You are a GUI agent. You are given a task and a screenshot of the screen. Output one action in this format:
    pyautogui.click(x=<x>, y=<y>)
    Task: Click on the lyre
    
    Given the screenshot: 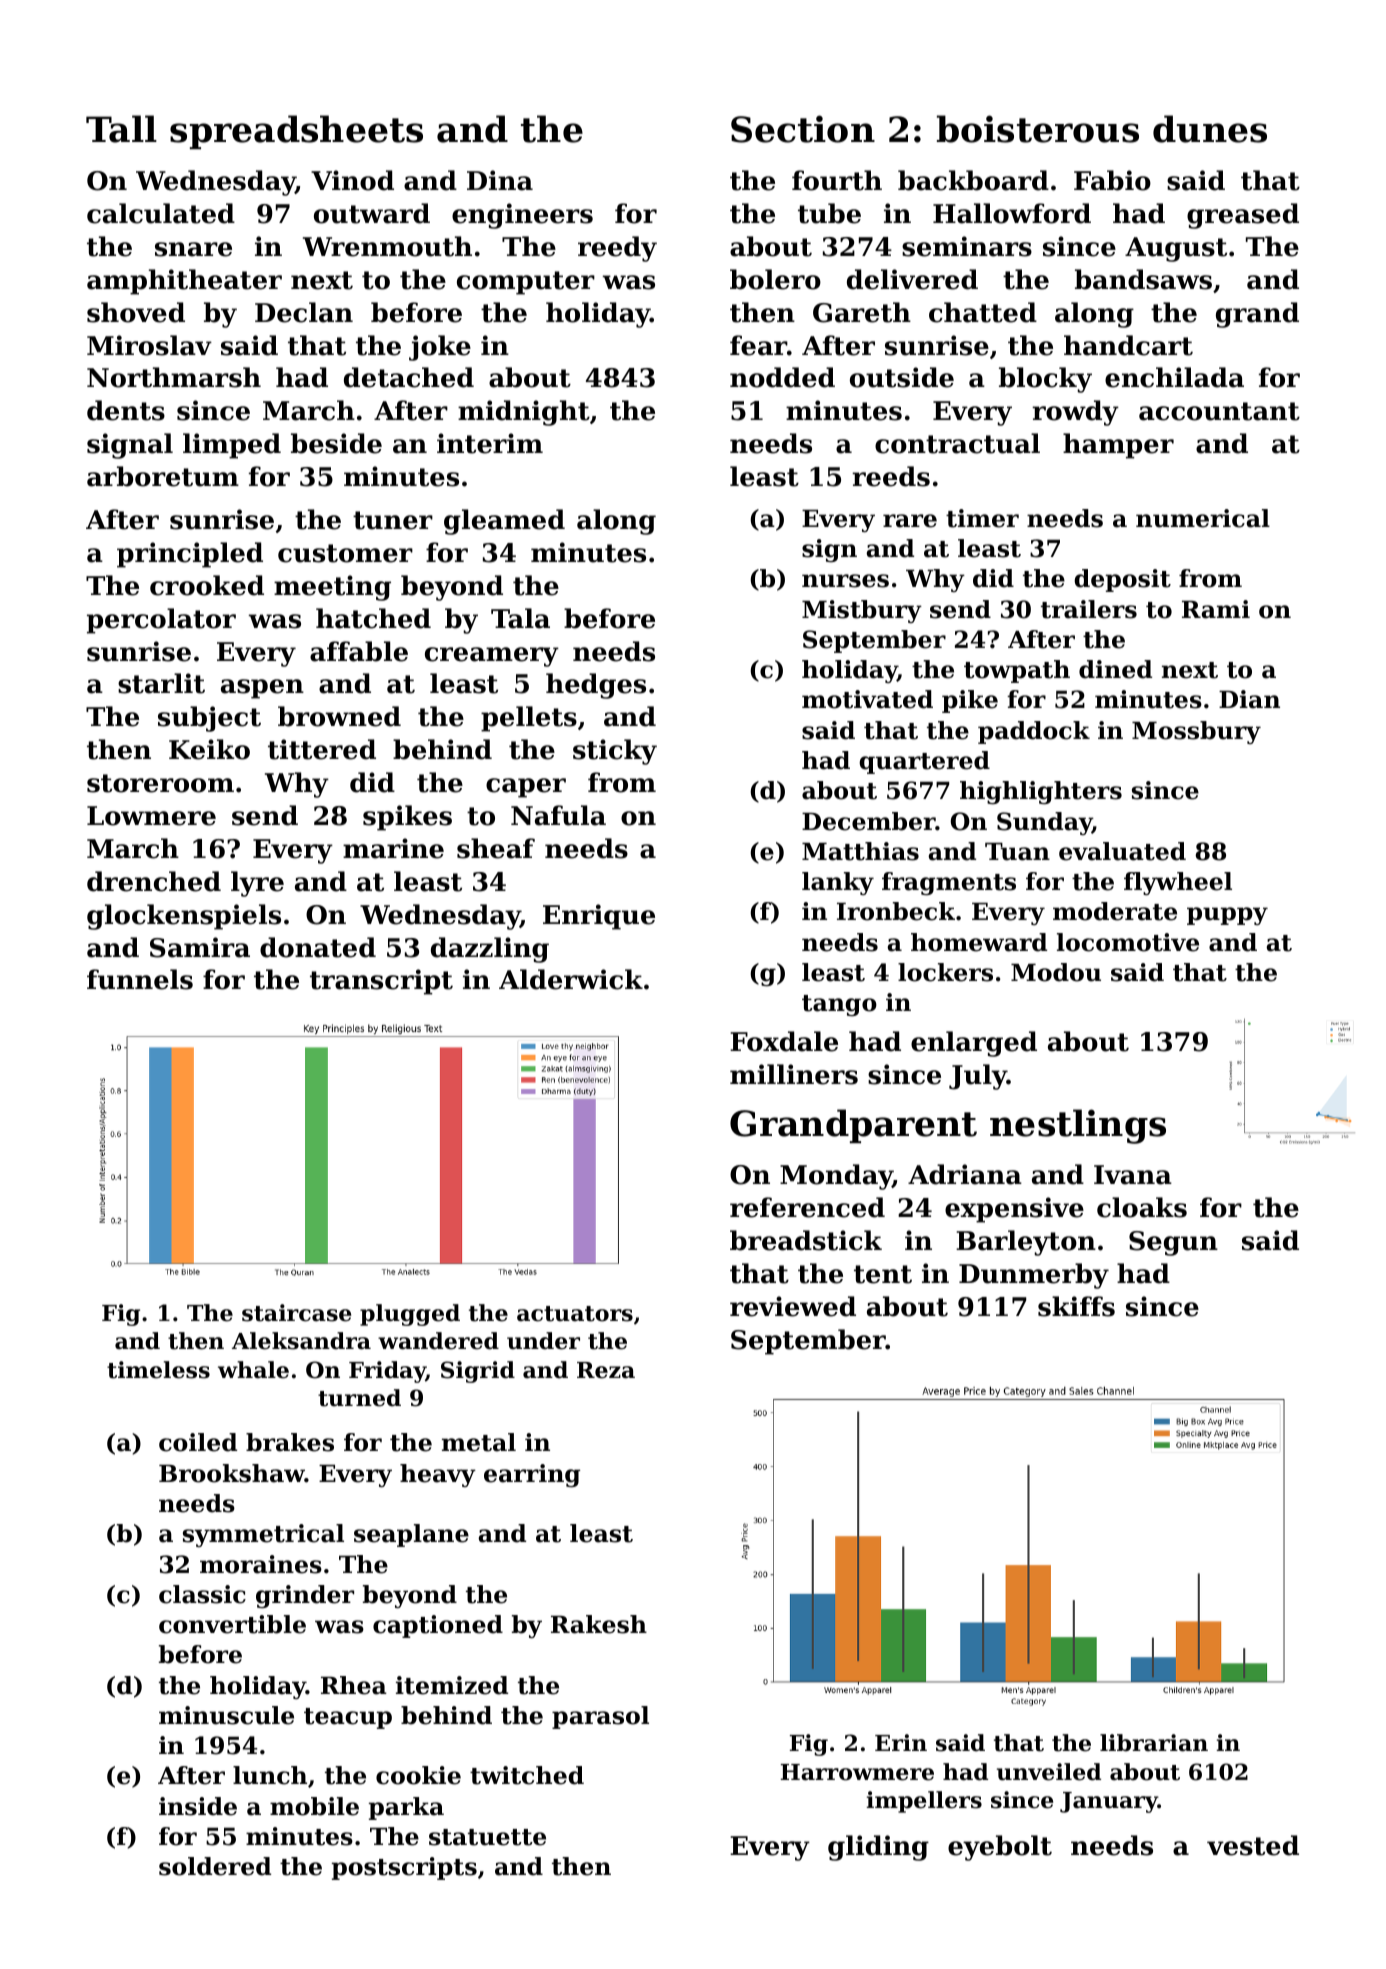 What is the action you would take?
    pyautogui.click(x=257, y=884)
